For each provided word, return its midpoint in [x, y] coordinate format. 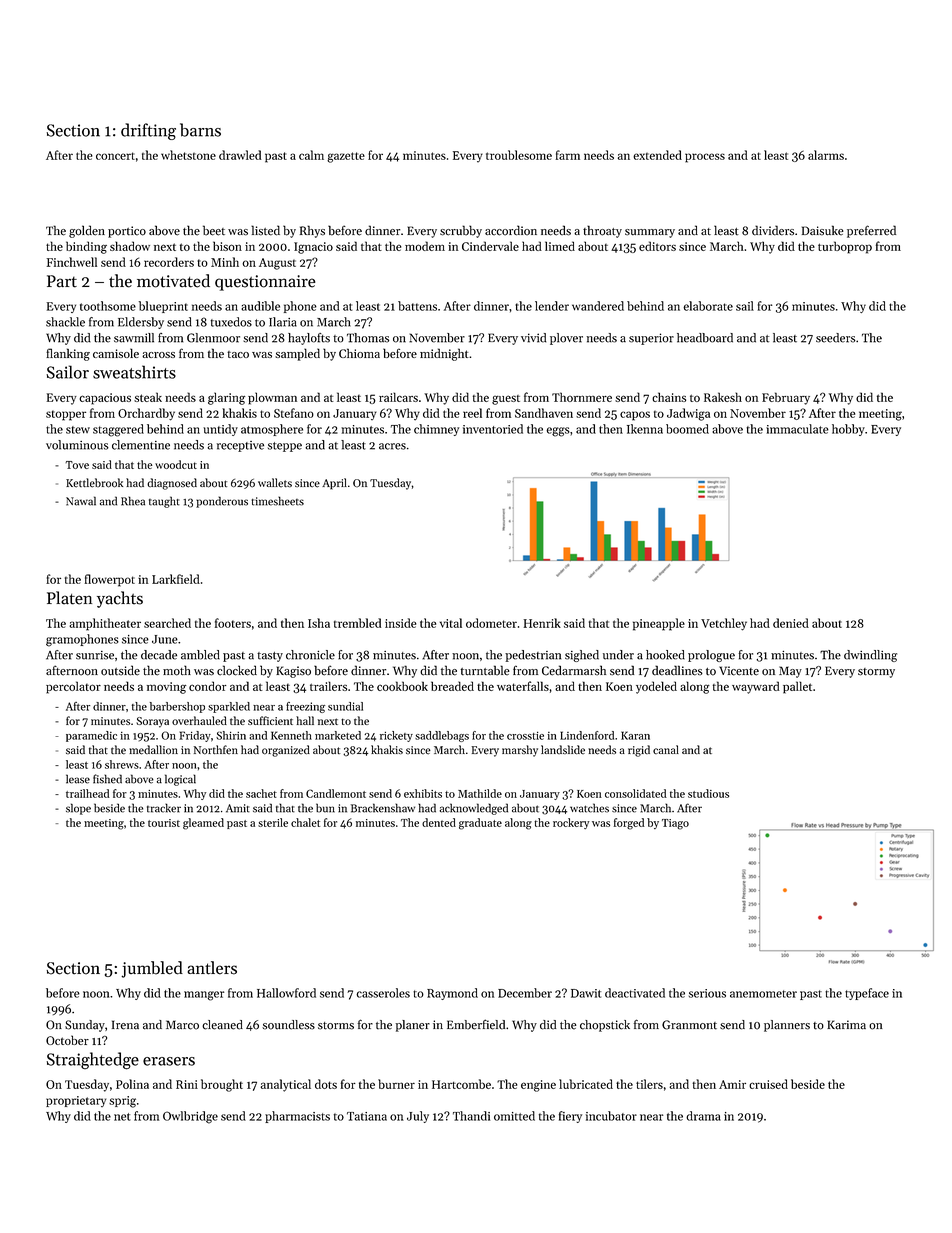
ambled [200, 655]
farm [567, 155]
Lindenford [587, 735]
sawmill [134, 338]
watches [589, 808]
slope [78, 809]
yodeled [656, 687]
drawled [240, 155]
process [705, 158]
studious [708, 793]
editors [657, 246]
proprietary [76, 1101]
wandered [598, 306]
